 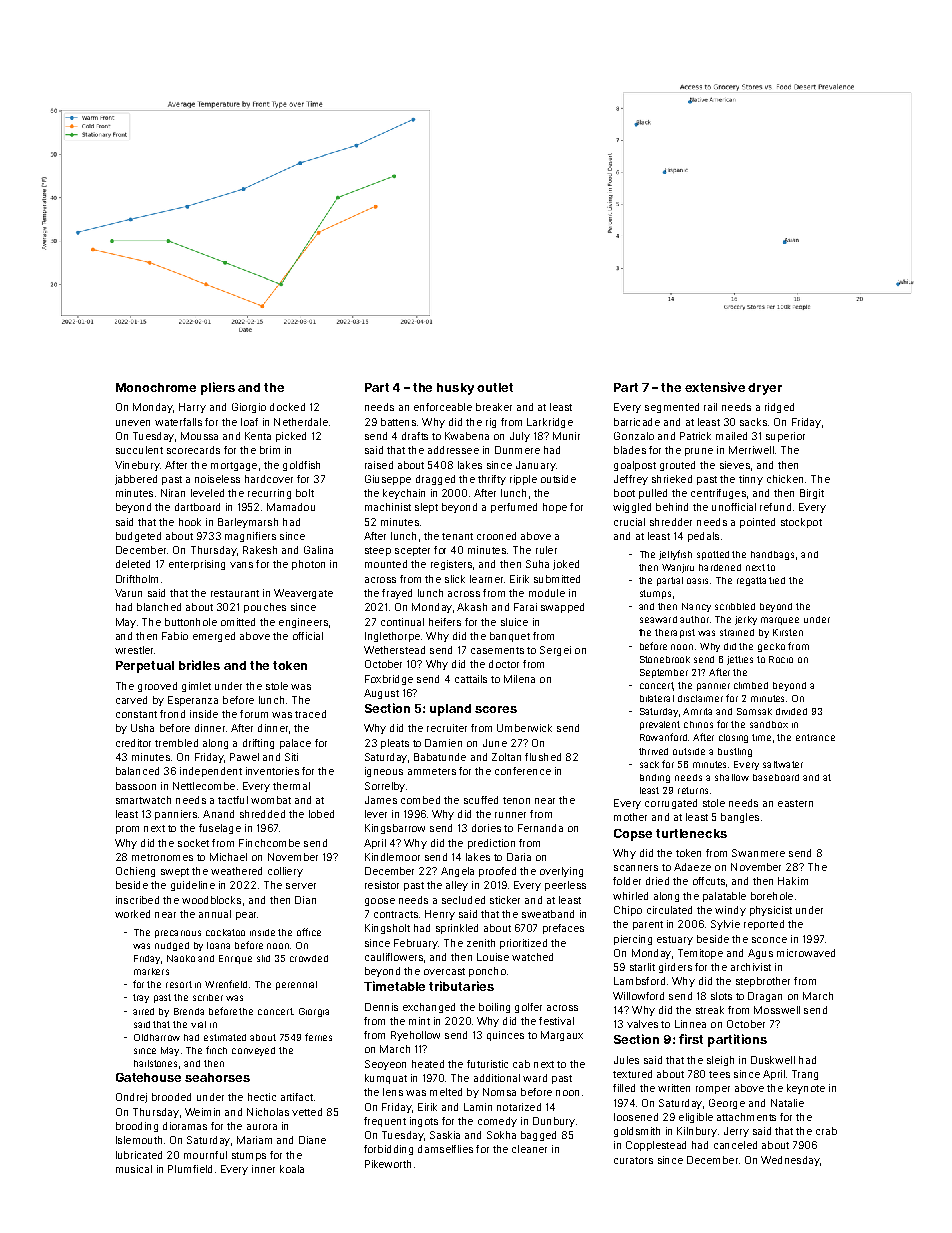 What do you see at coordinates (665, 659) in the image?
I see `Stonebrook` at bounding box center [665, 659].
